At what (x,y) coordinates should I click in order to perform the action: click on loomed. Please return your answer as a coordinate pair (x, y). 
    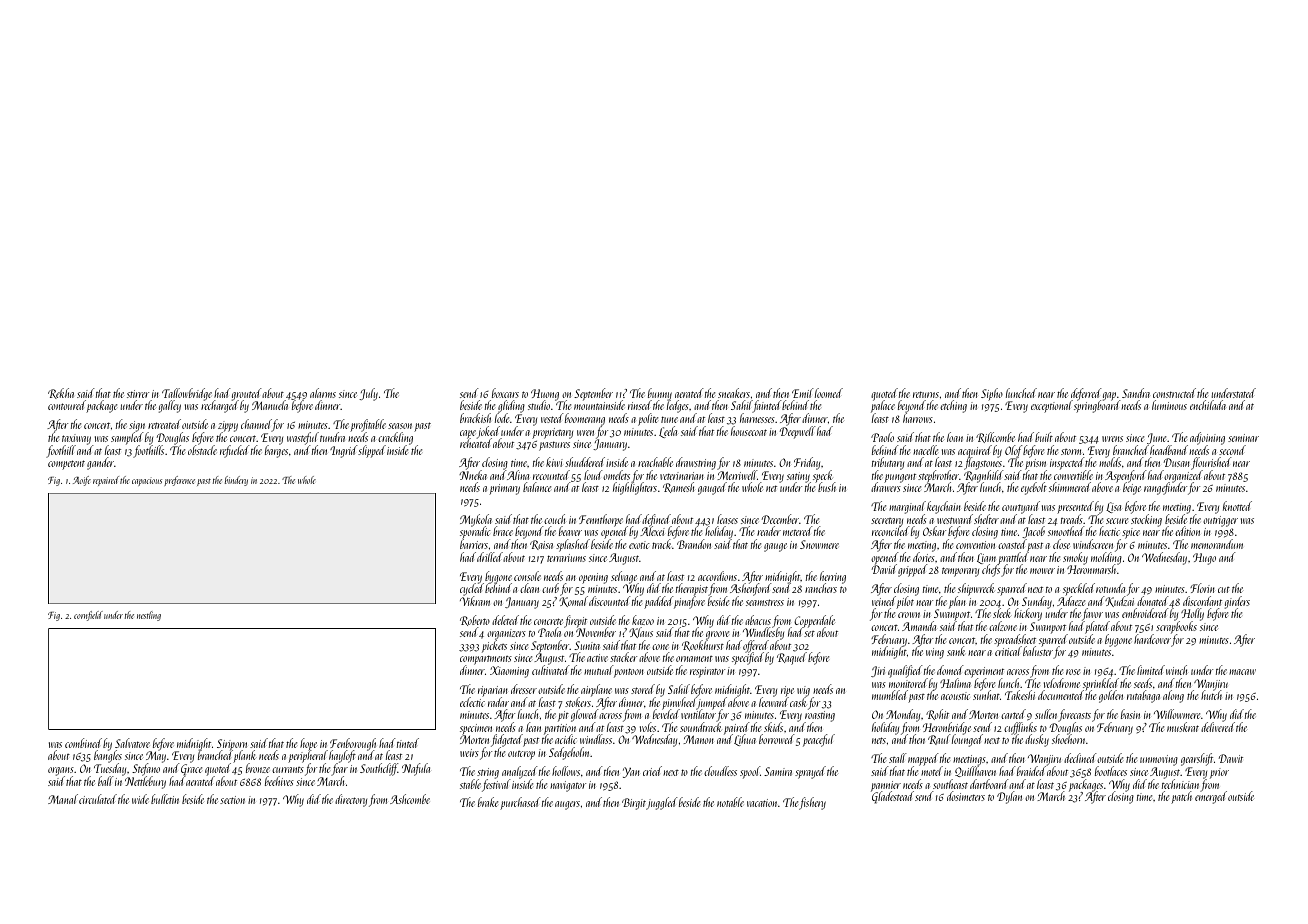
    Looking at the image, I should click on (829, 393).
